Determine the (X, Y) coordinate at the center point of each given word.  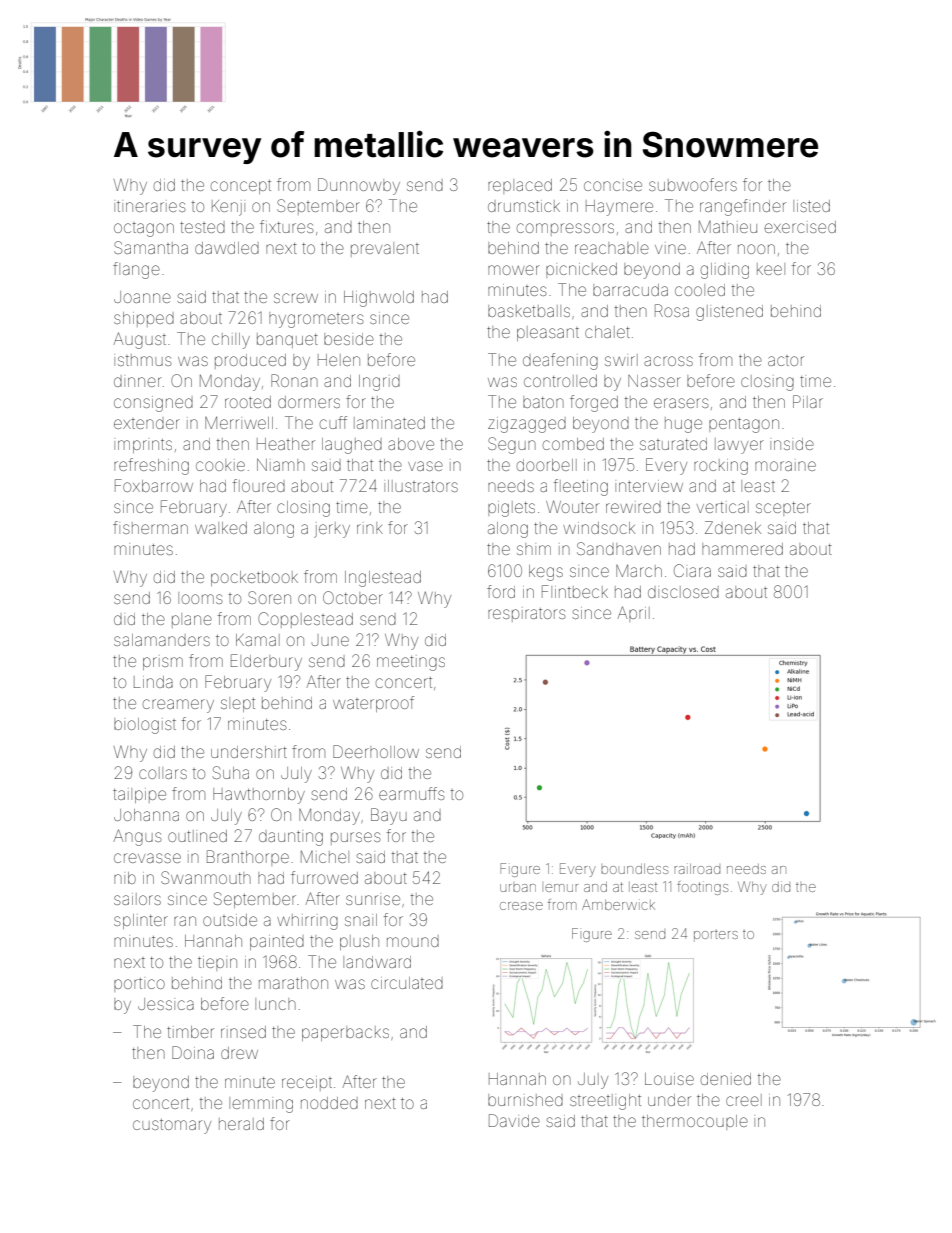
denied (726, 1079)
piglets (511, 509)
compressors (565, 229)
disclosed (683, 592)
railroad (697, 869)
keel (771, 269)
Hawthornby (259, 796)
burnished (525, 1100)
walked (221, 528)
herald (241, 1124)
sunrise (373, 900)
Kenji (228, 208)
